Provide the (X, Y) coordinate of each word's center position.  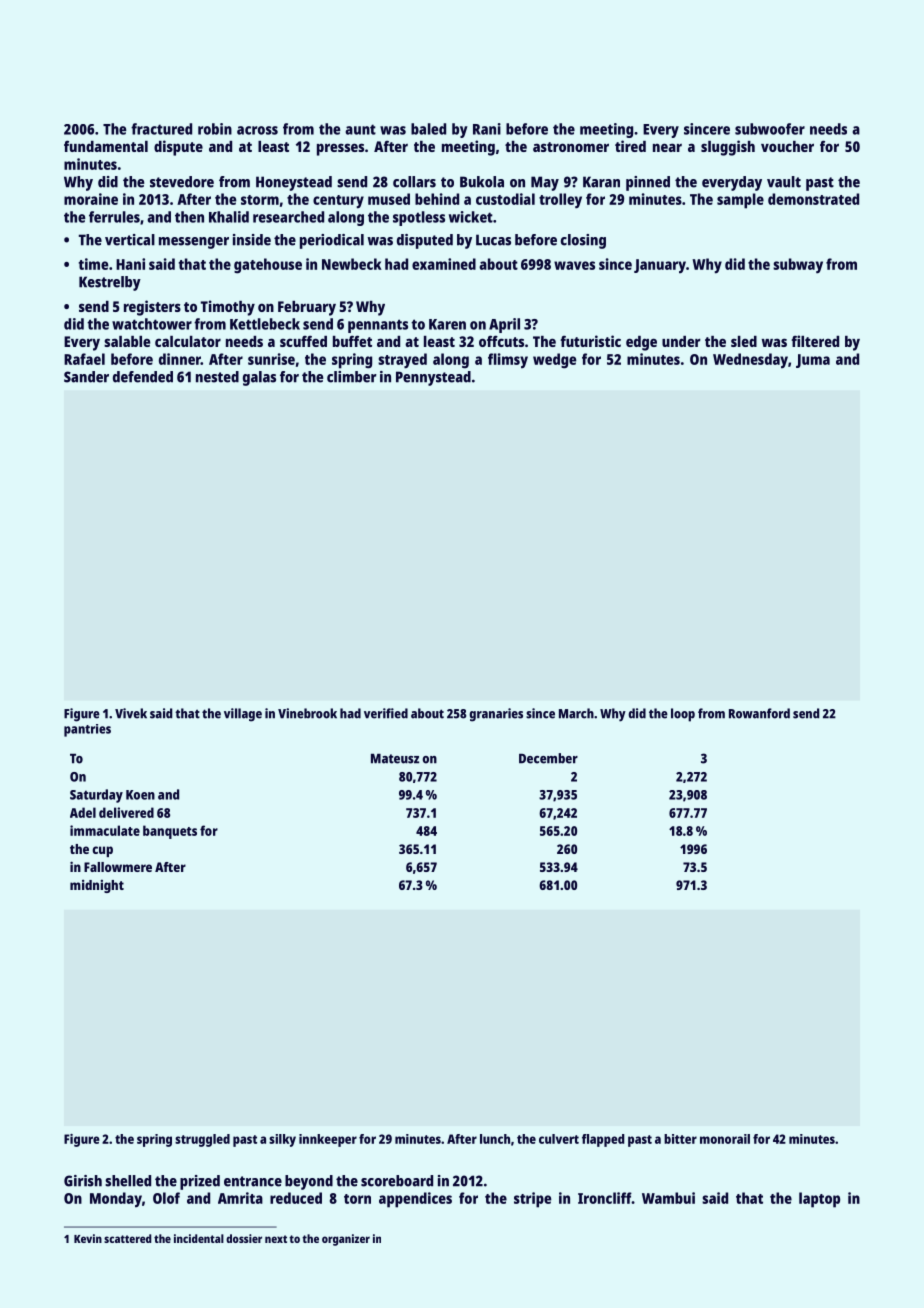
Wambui (668, 1198)
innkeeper (328, 1140)
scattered (127, 1238)
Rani (487, 129)
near (667, 147)
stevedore (182, 182)
